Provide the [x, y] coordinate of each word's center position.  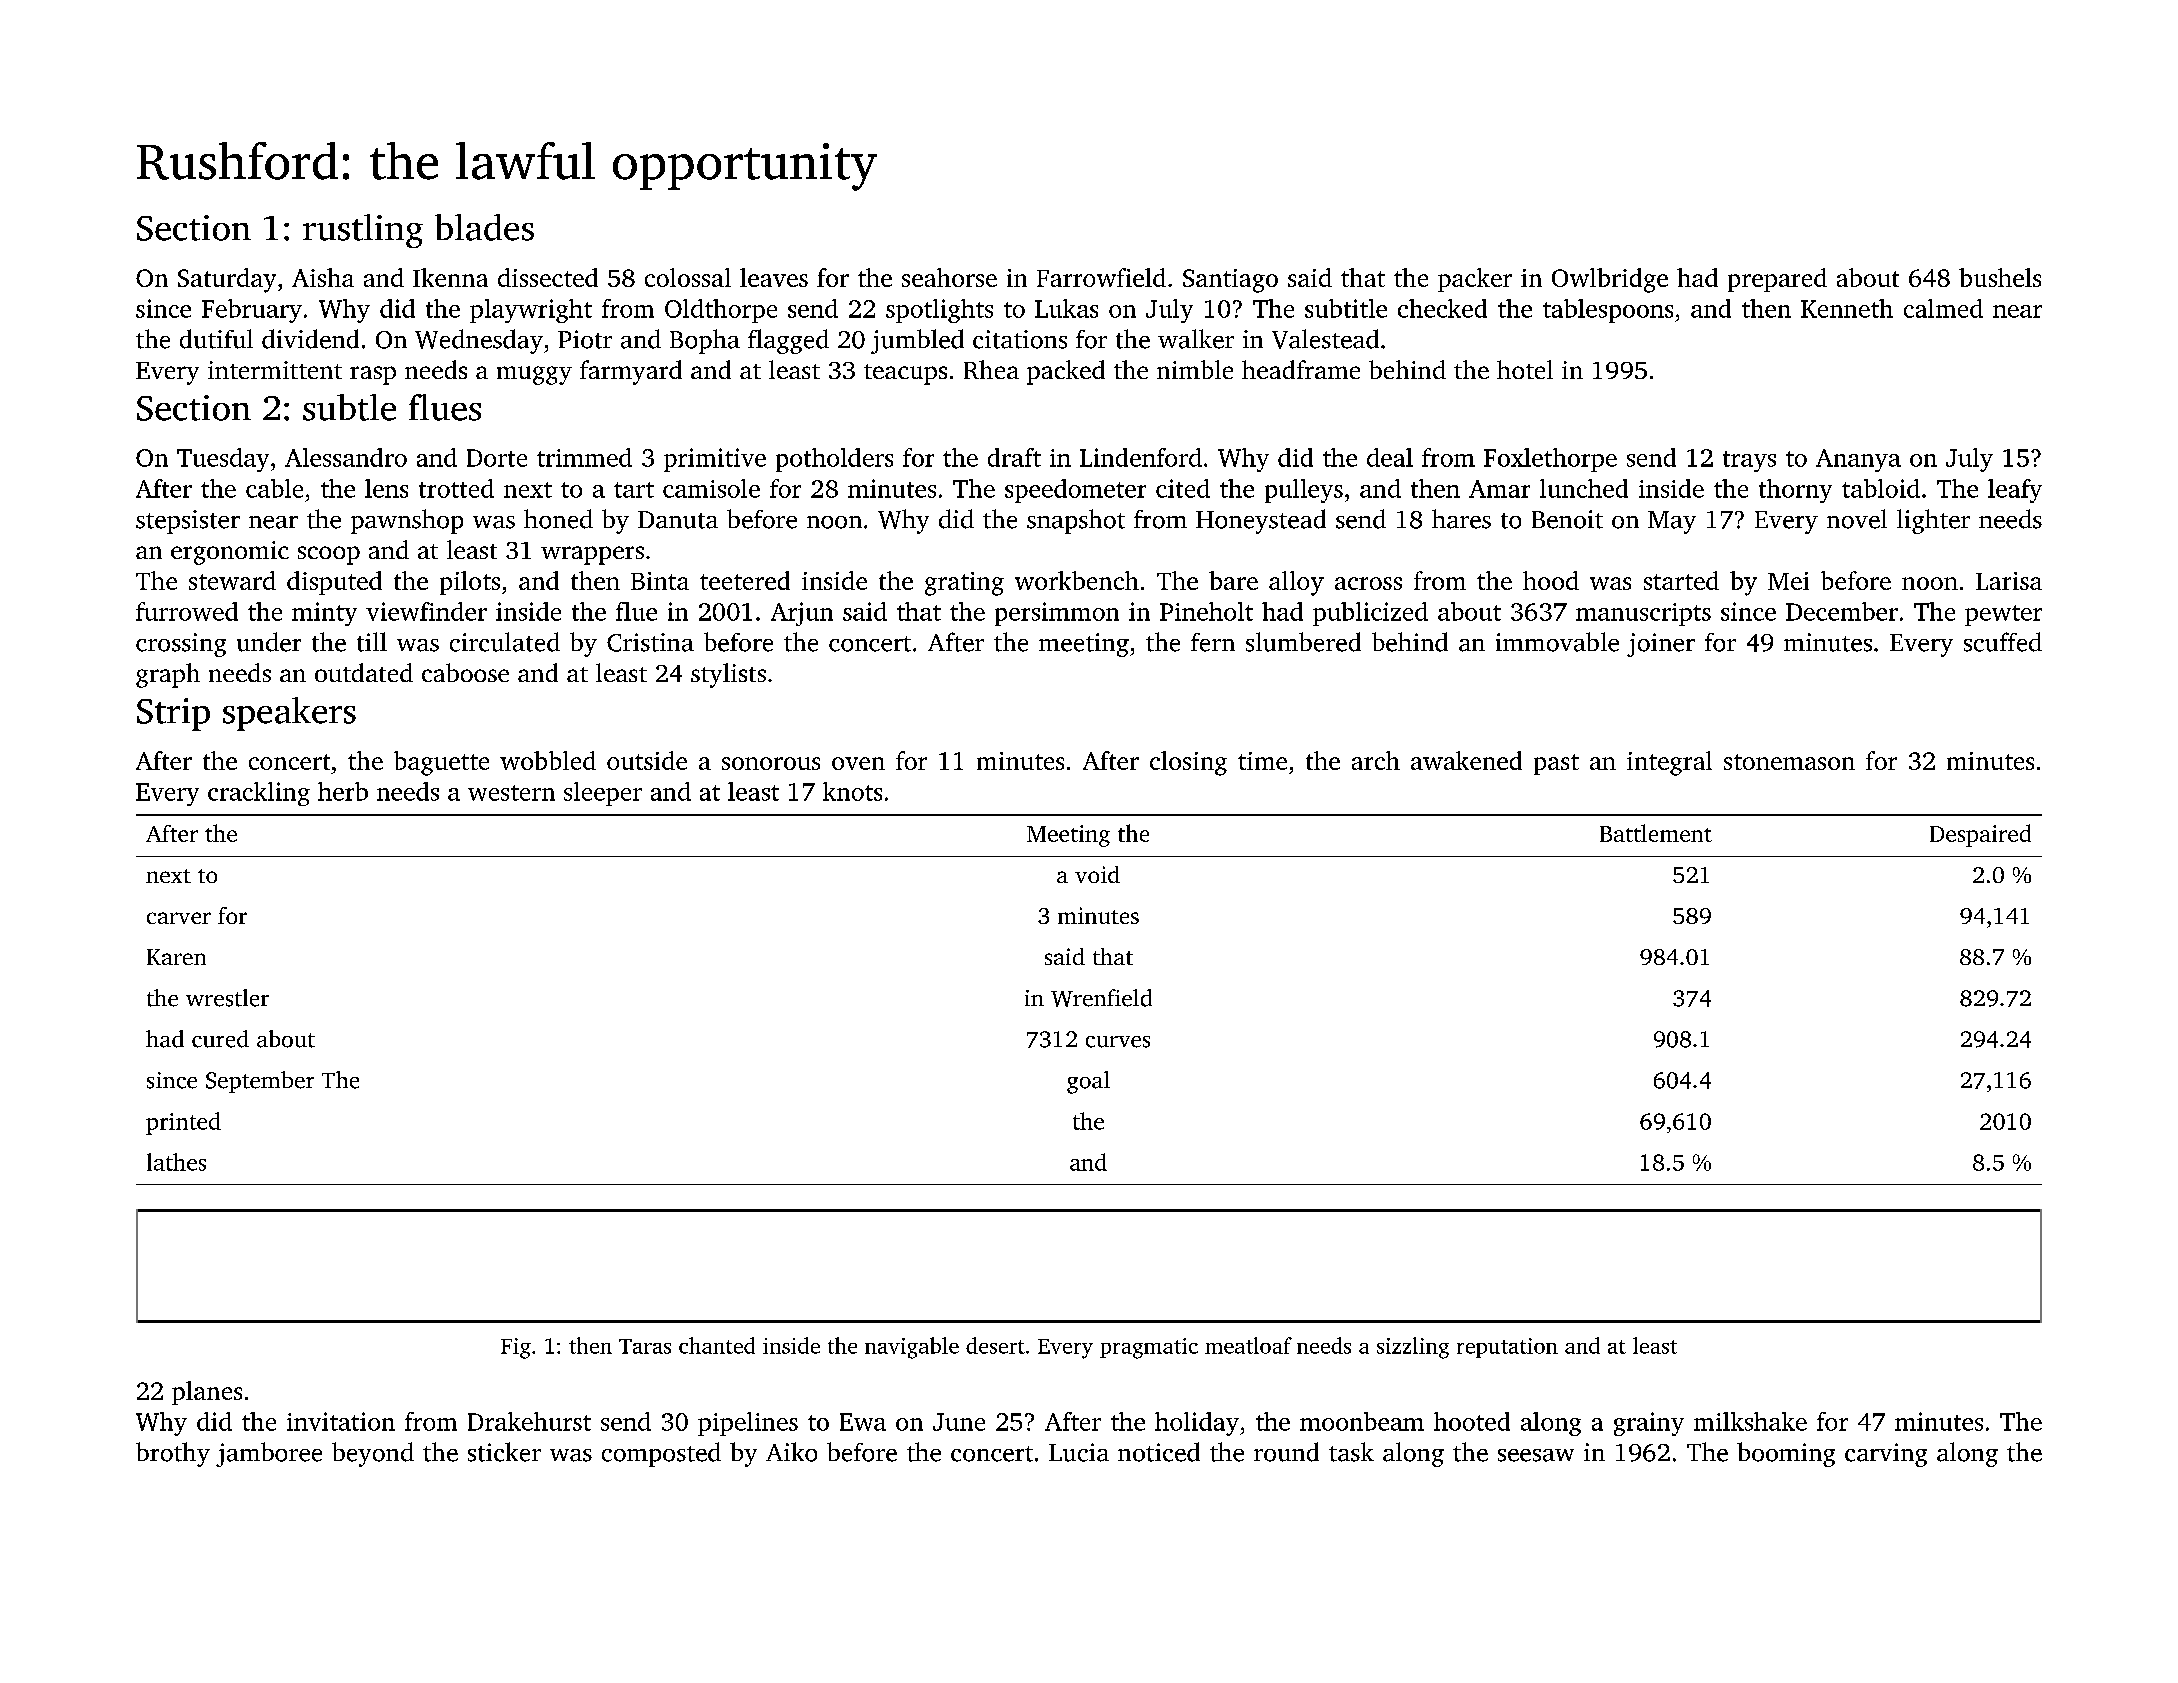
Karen [176, 957]
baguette [441, 763]
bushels [2000, 277]
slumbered [1303, 642]
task [1351, 1452]
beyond [373, 1454]
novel [1857, 519]
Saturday [227, 280]
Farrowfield [1101, 277]
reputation [1507, 1348]
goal [1088, 1082]
